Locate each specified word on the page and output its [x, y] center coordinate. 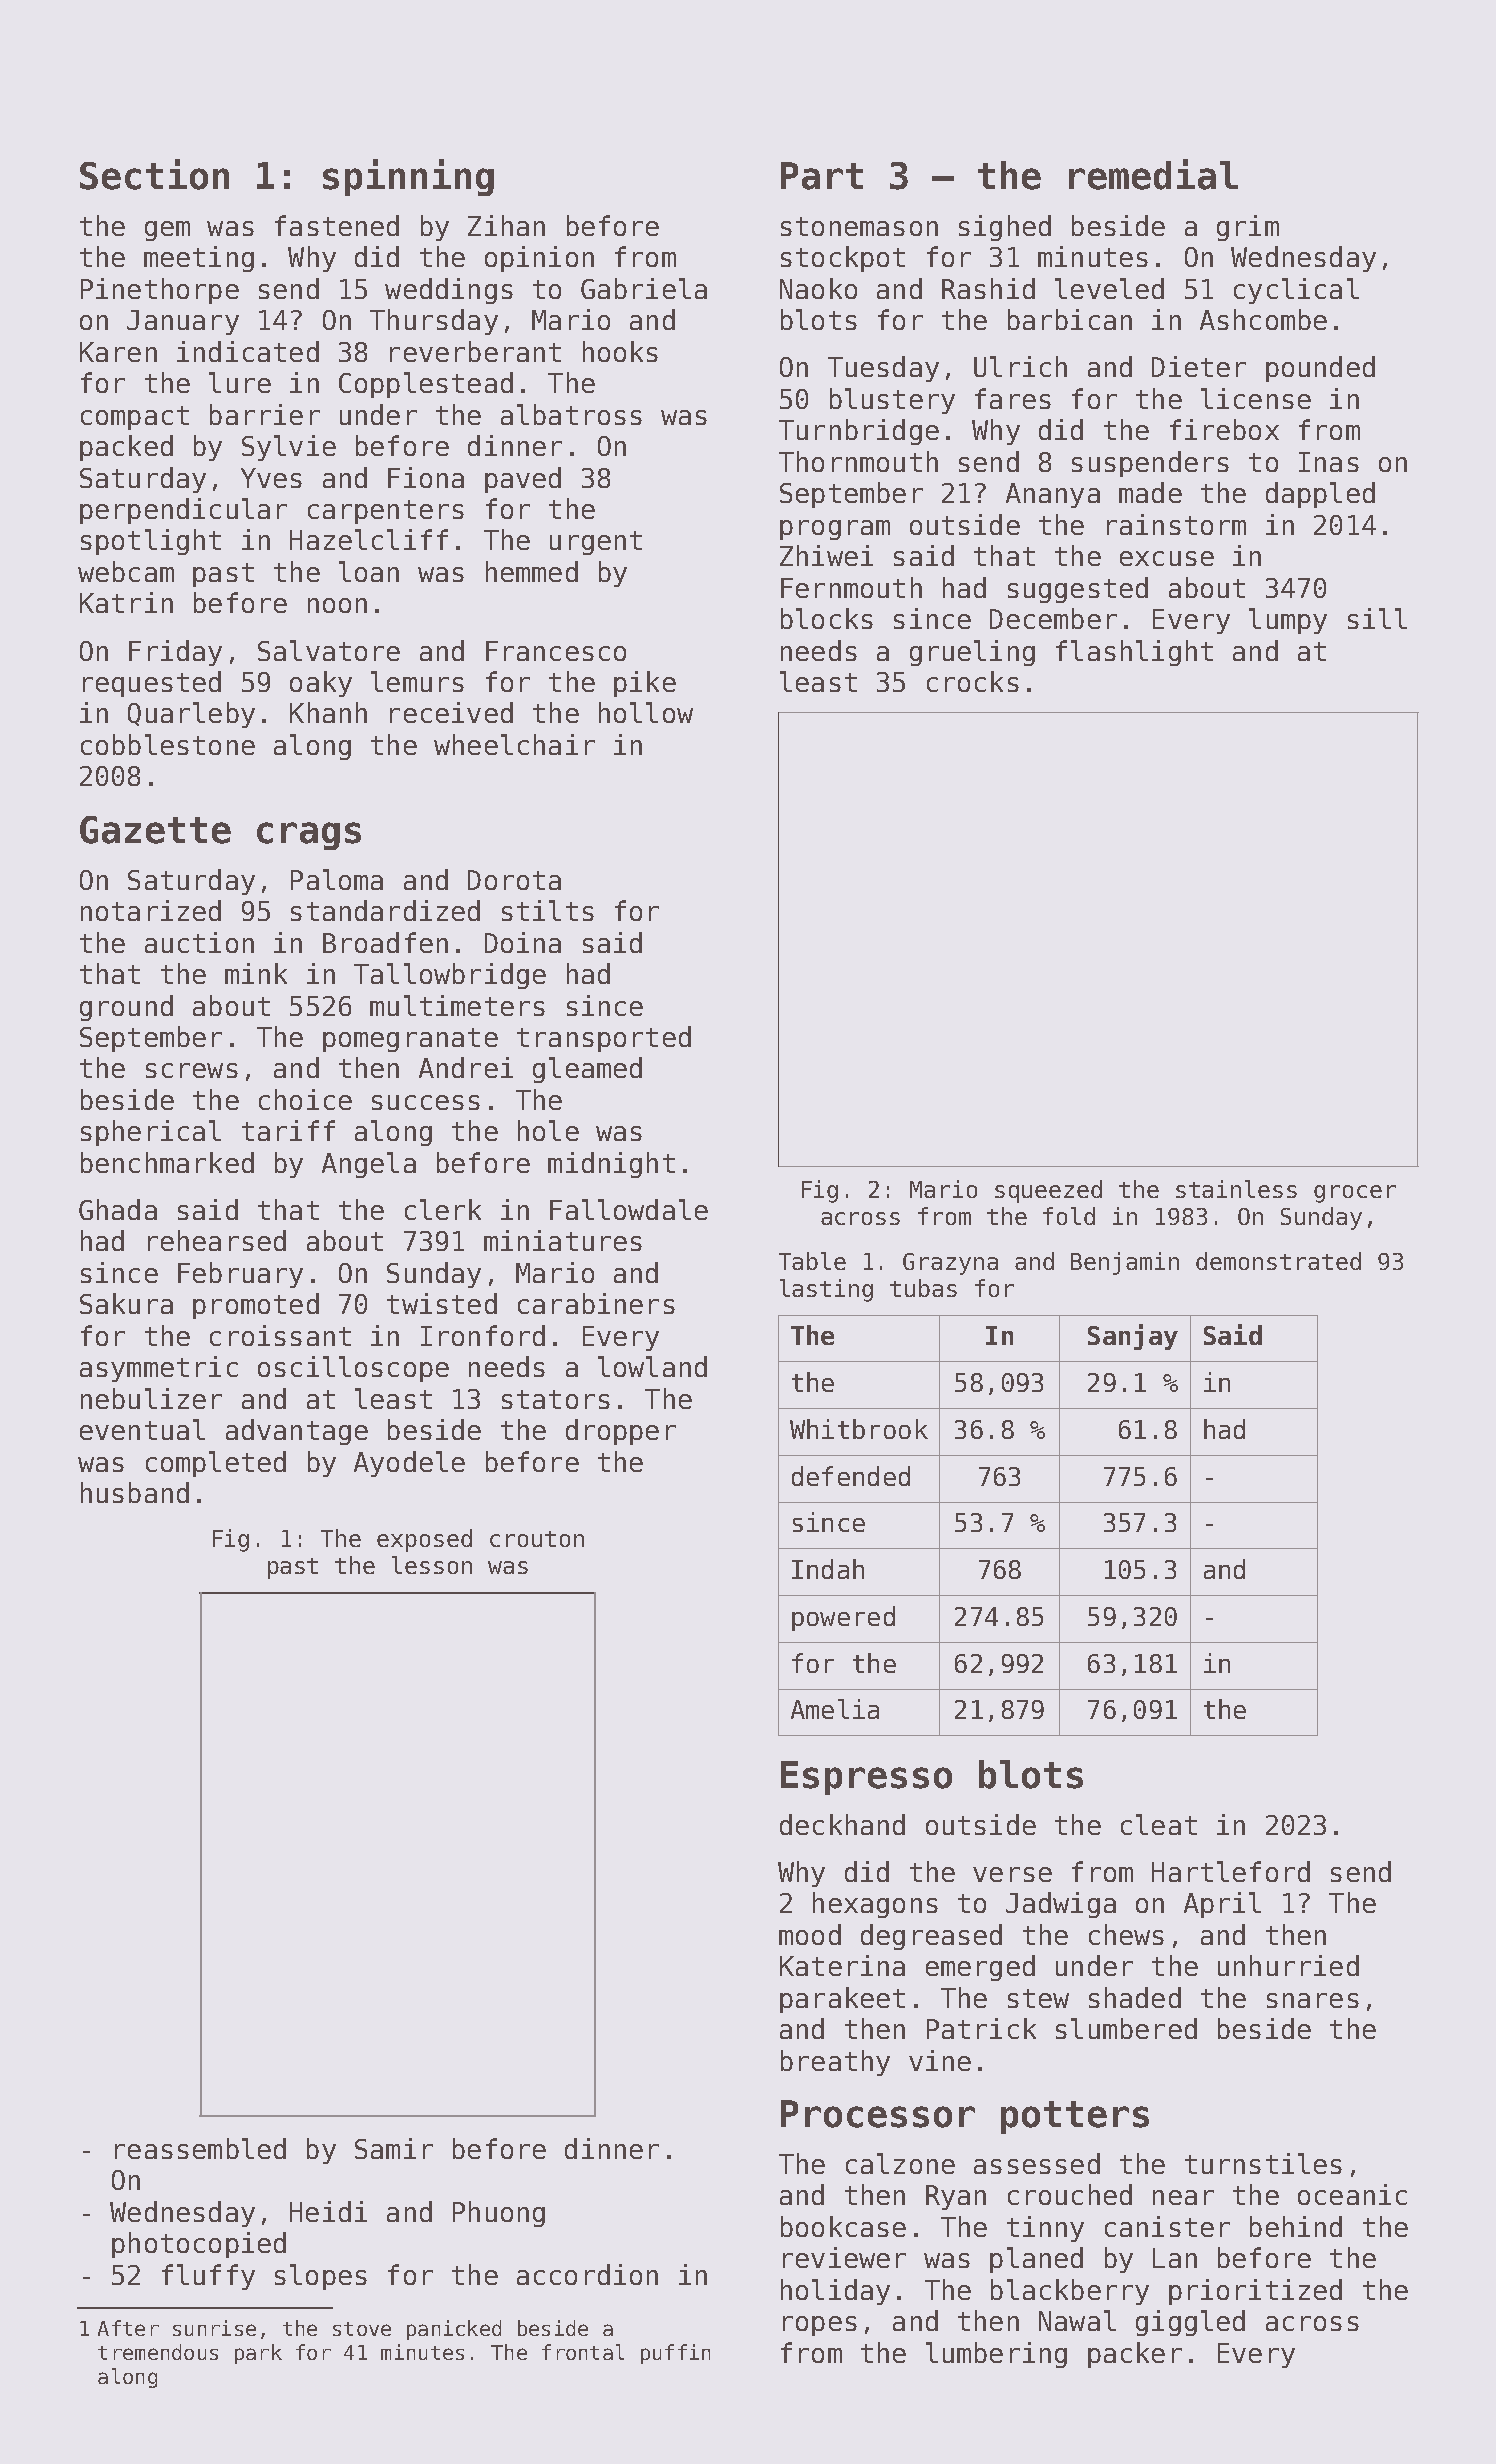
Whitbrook [859, 1429]
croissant [280, 1335]
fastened [337, 225]
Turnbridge [859, 432]
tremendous [158, 2352]
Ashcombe [1263, 319]
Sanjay [1133, 1337]
